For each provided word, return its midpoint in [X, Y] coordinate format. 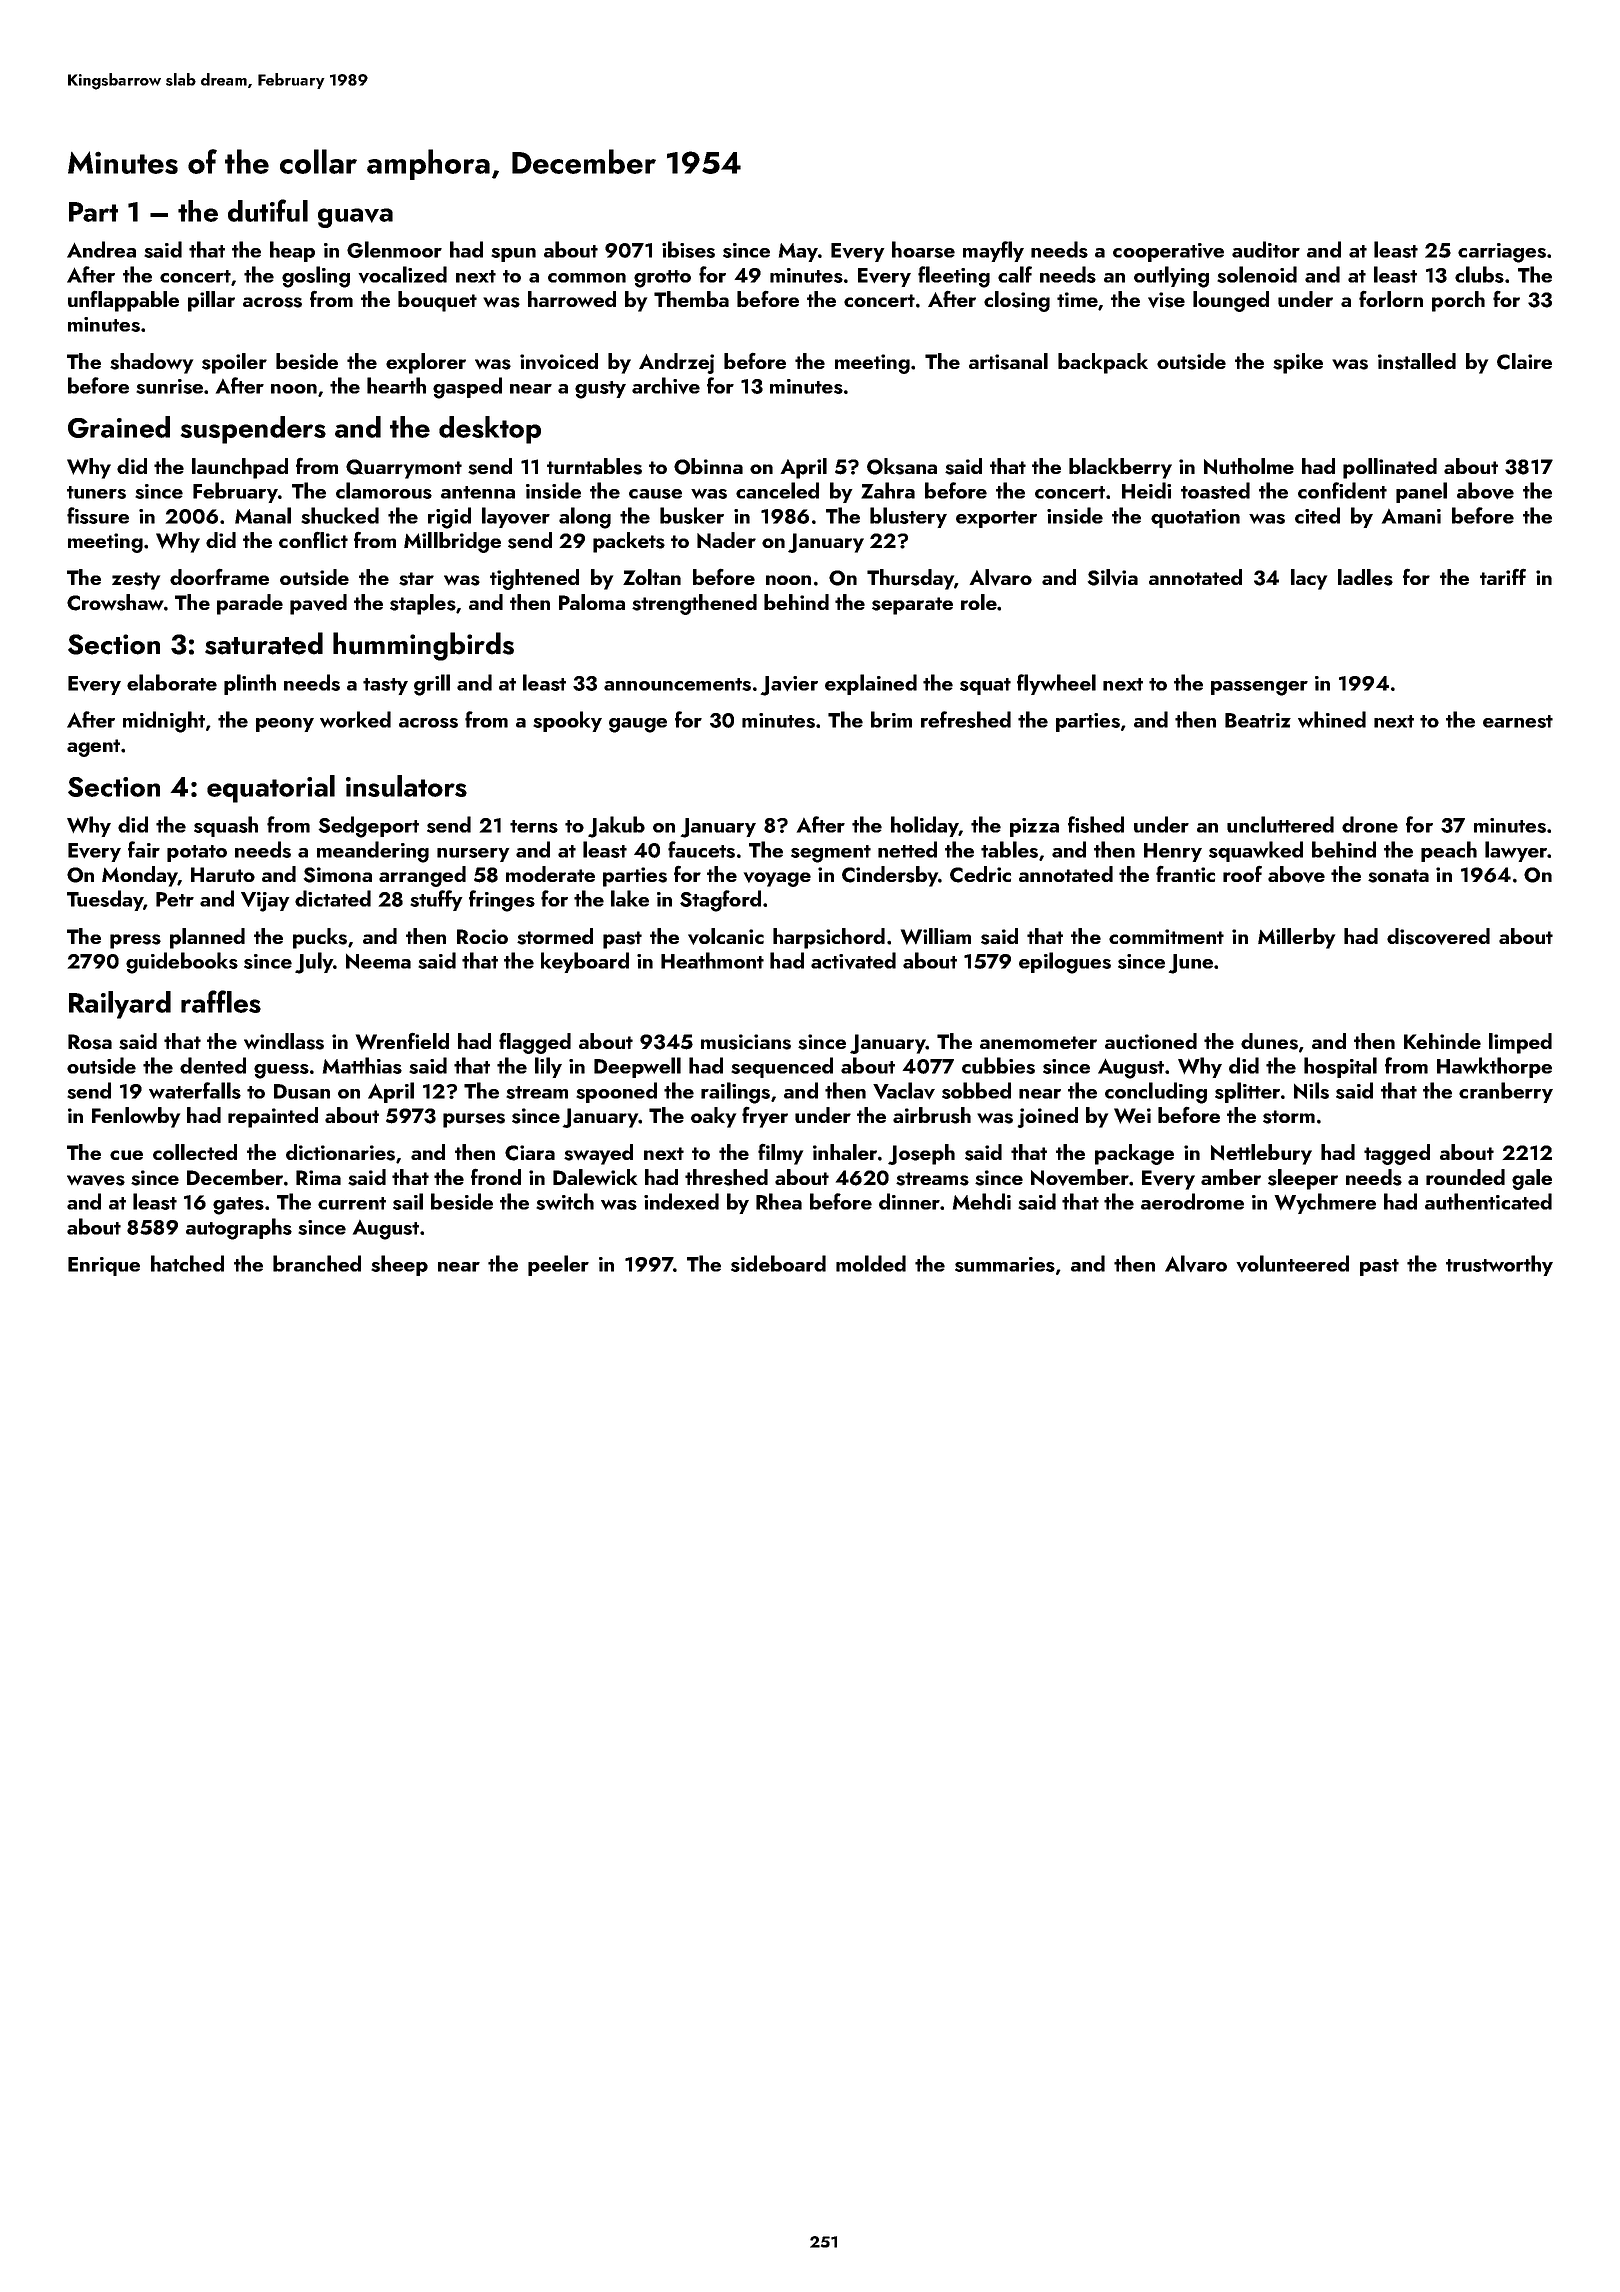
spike [1298, 363]
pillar [211, 301]
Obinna [708, 466]
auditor [1266, 249]
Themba [691, 299]
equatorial [271, 789]
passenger [1259, 688]
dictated [333, 898]
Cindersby [890, 876]
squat [985, 686]
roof [1242, 874]
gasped [467, 388]
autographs [239, 1229]
